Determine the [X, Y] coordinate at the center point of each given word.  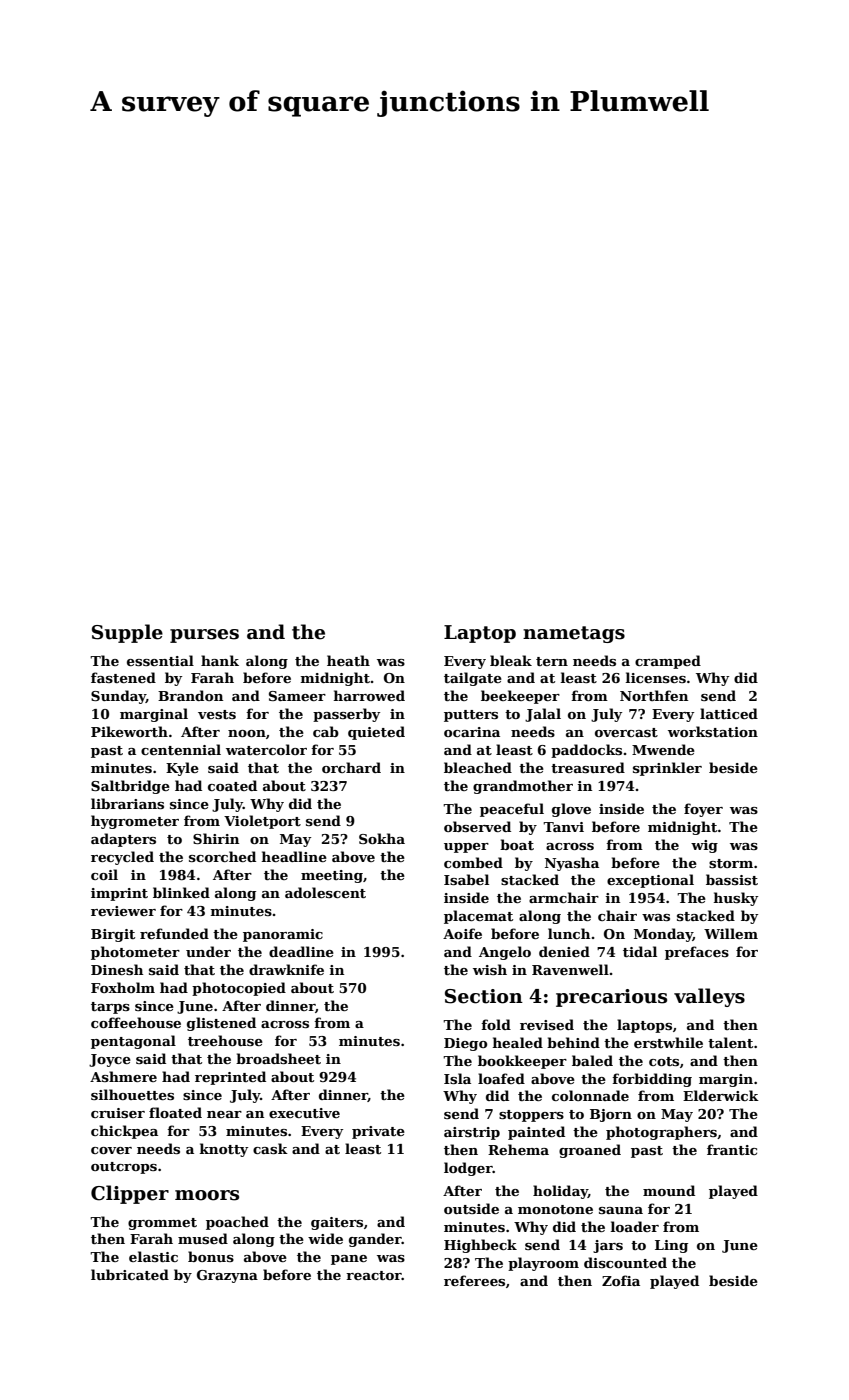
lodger [468, 1169]
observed [477, 826]
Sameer [297, 696]
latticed [729, 713]
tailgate [473, 679]
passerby [346, 715]
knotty [224, 1150]
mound [669, 1190]
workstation [713, 731]
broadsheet [278, 1058]
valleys [709, 997]
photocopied [239, 989]
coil [104, 874]
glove [571, 810]
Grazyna [227, 1276]
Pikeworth [129, 731]
